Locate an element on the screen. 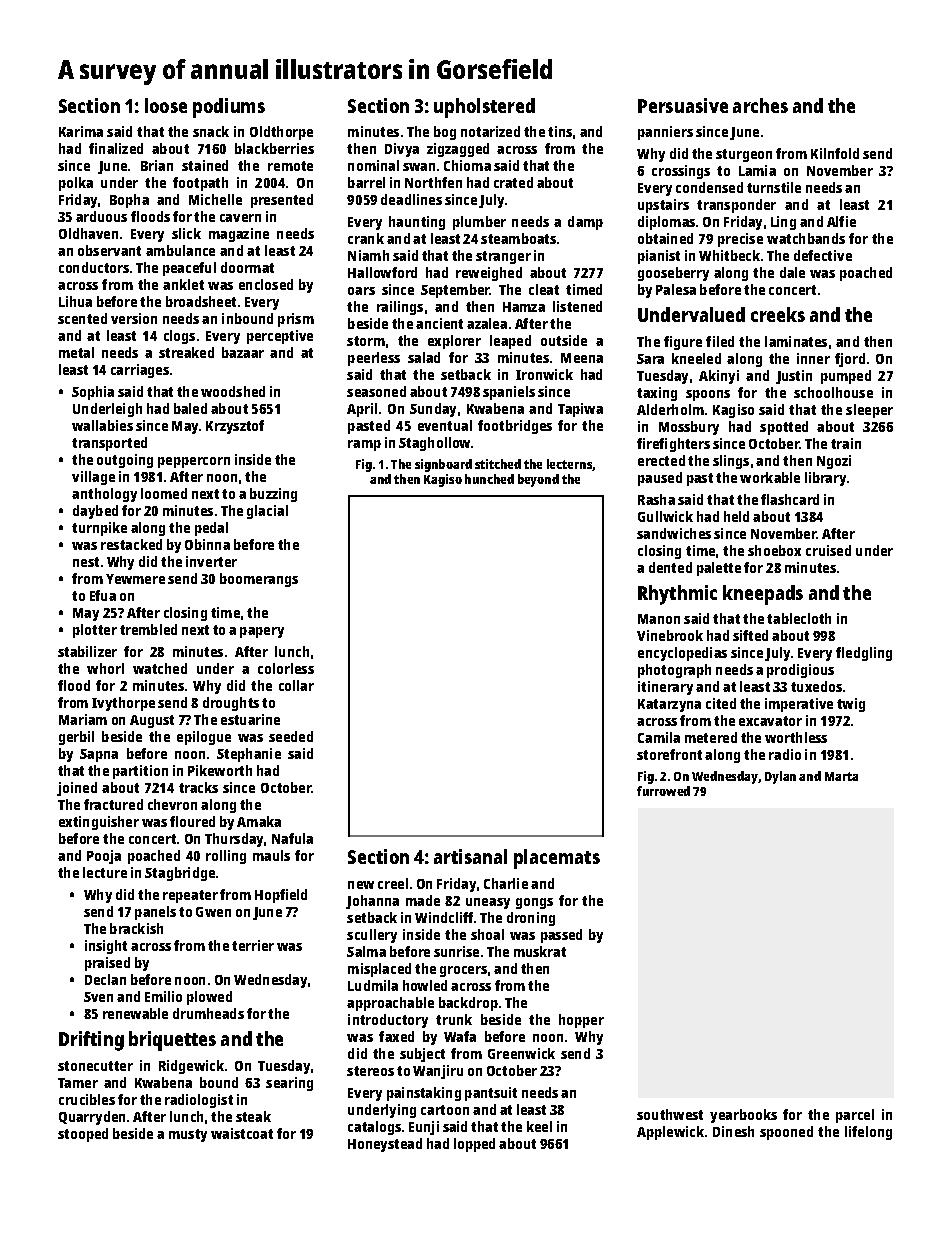  waistcoat is located at coordinates (242, 1133).
